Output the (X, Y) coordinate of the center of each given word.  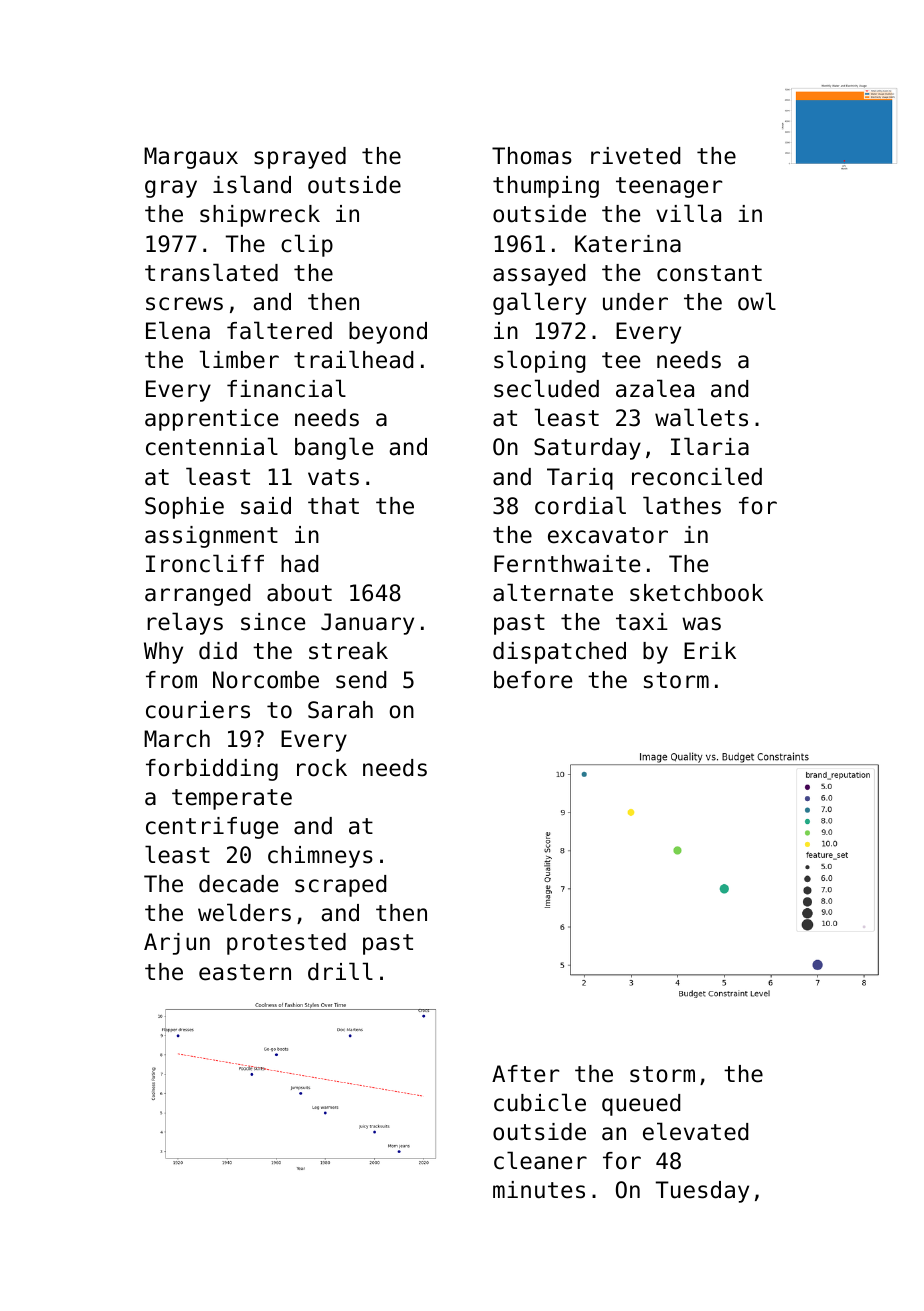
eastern (245, 972)
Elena (178, 330)
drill (340, 971)
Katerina (628, 244)
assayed (539, 275)
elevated (695, 1131)
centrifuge (212, 828)
